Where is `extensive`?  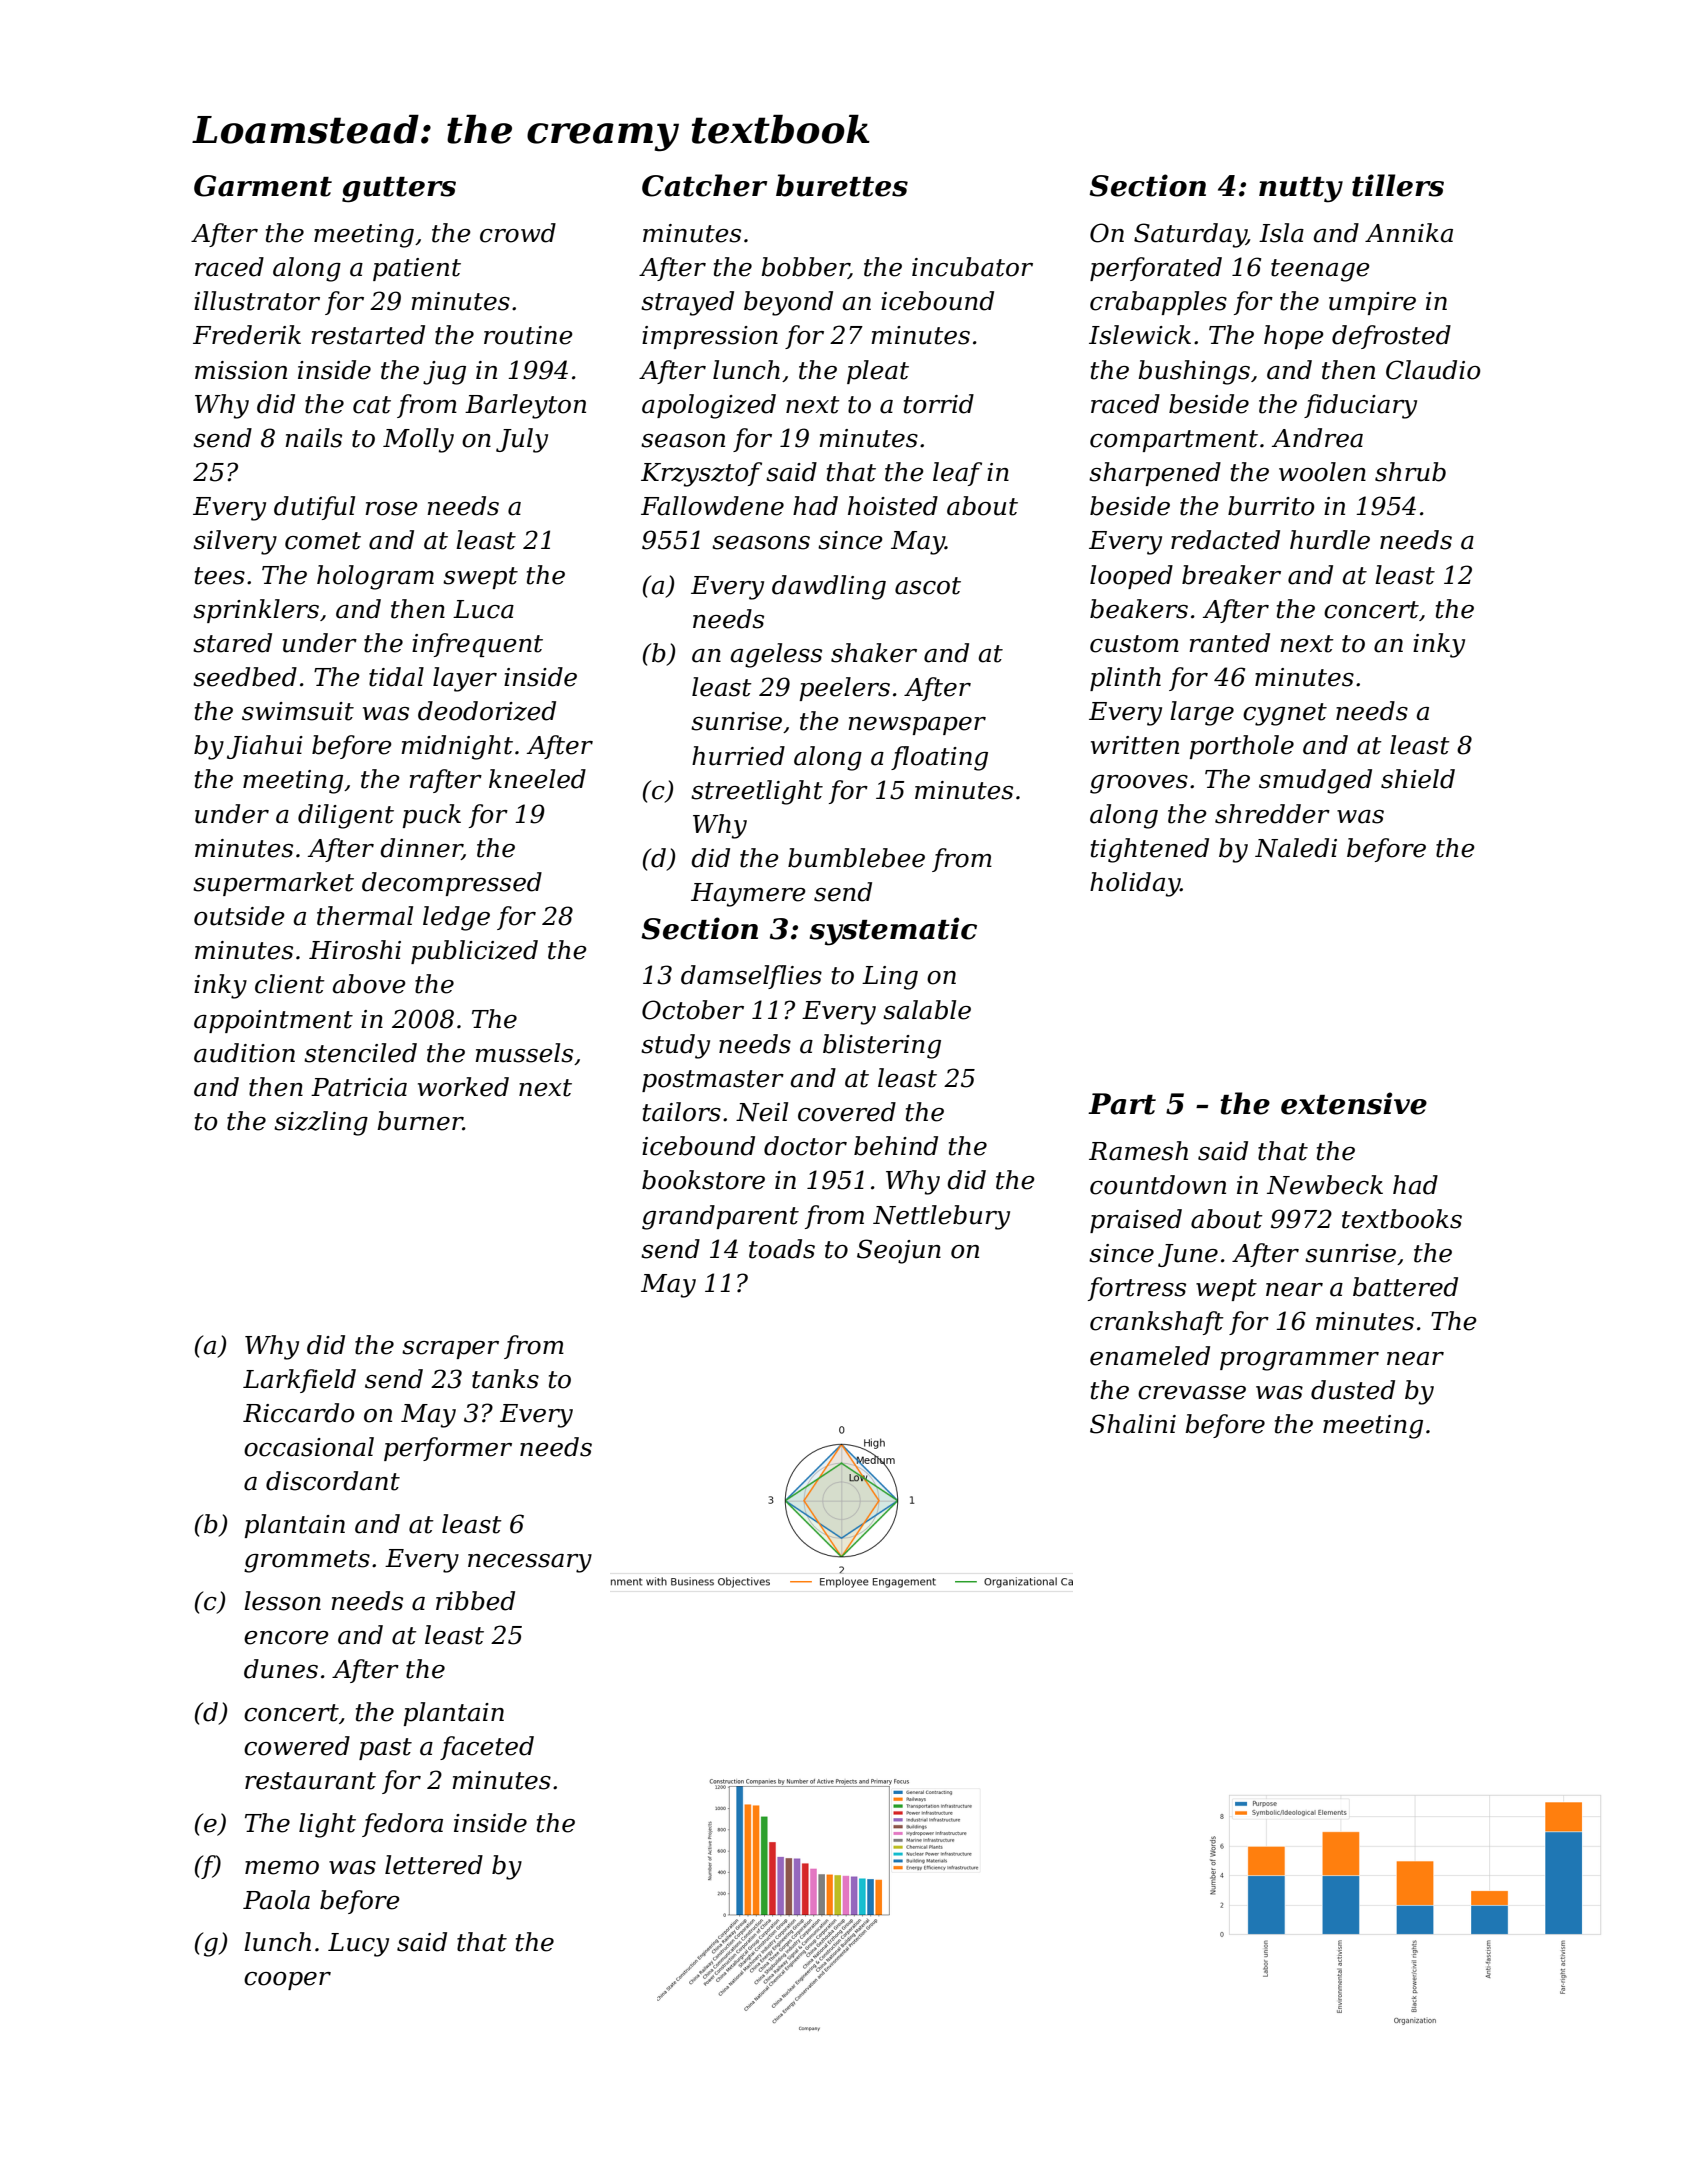
extensive is located at coordinates (1354, 1103).
